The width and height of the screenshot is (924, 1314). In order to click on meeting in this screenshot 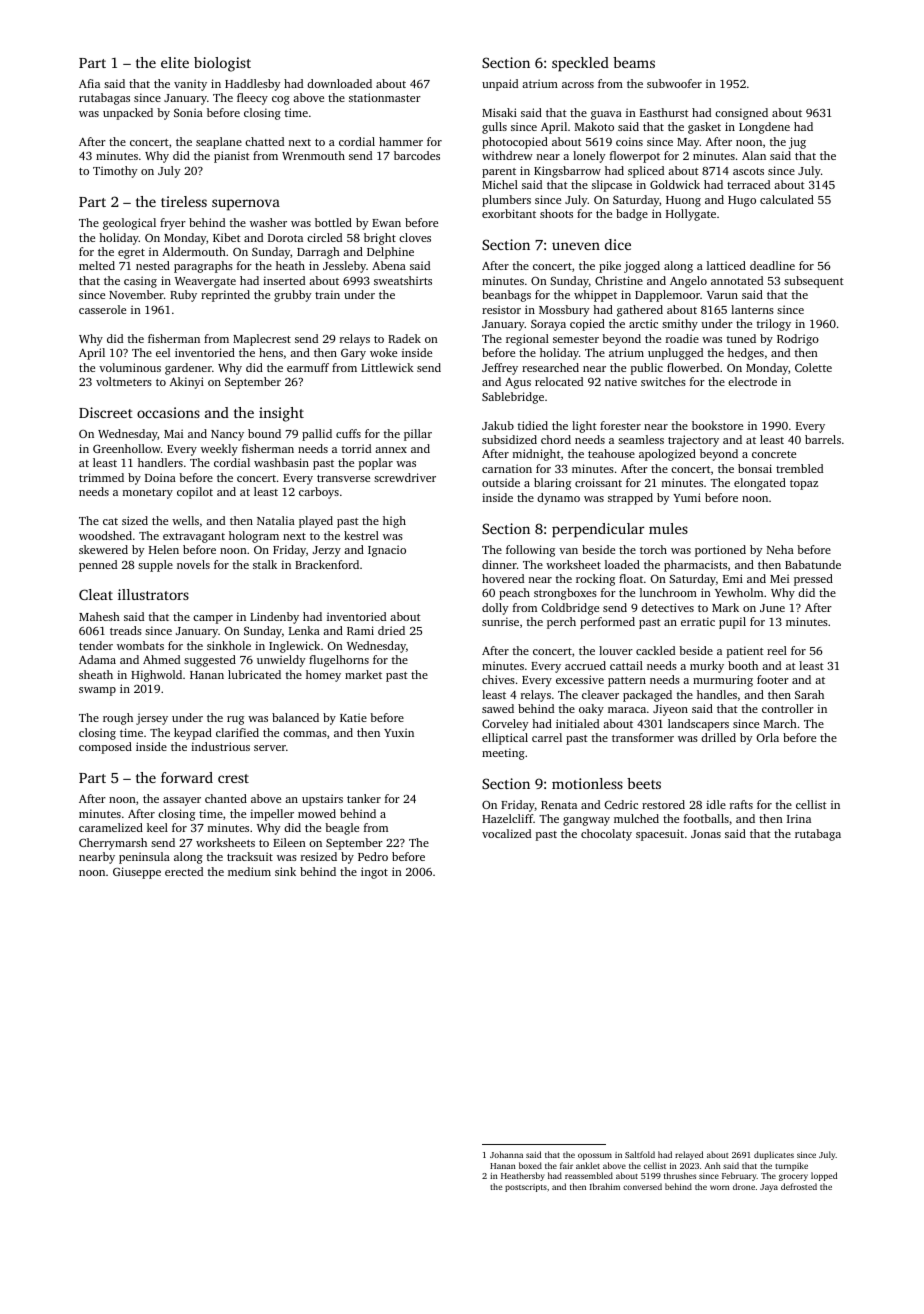, I will do `click(503, 754)`.
